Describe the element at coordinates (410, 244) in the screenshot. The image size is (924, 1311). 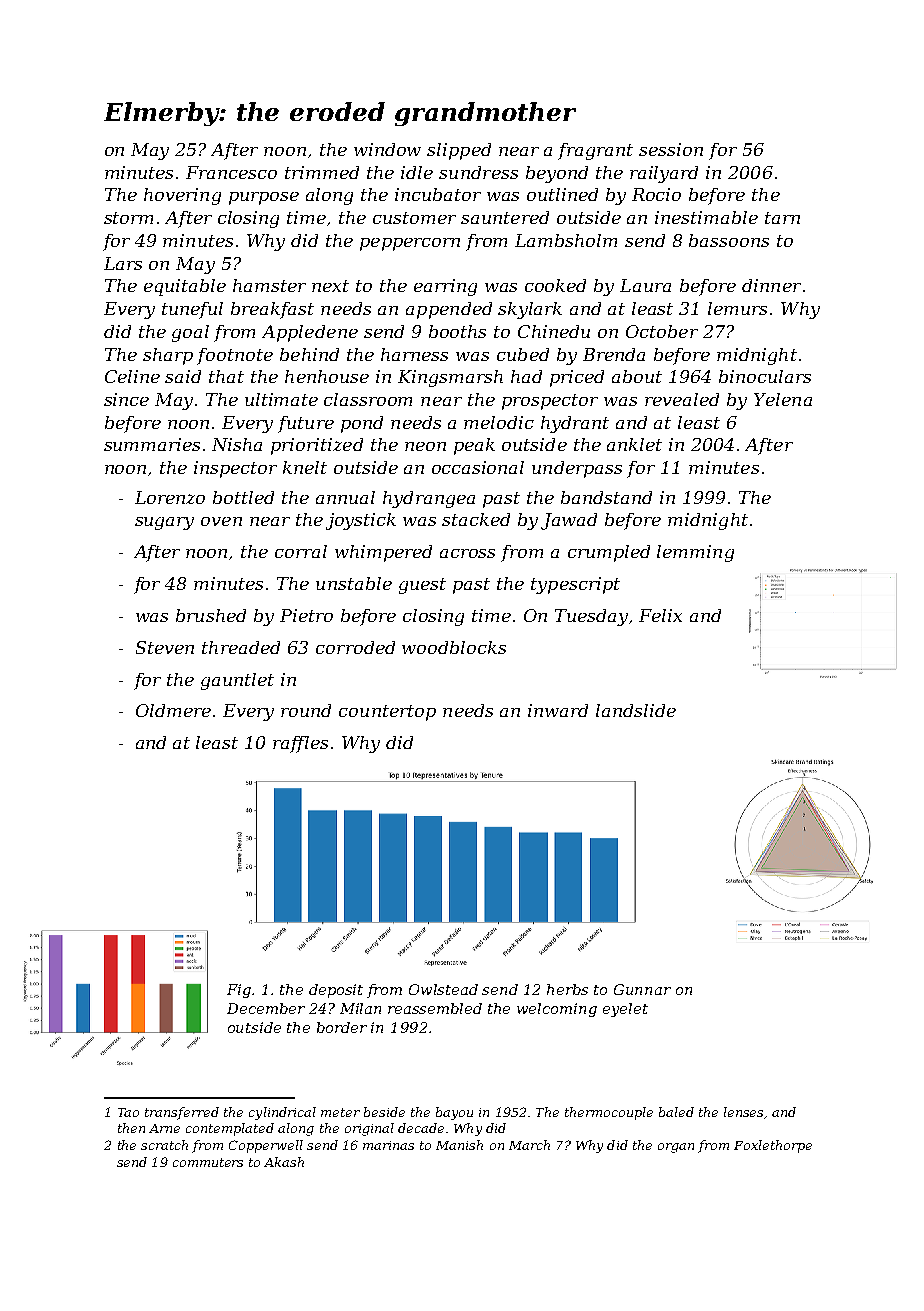
I see `peppercorn` at that location.
